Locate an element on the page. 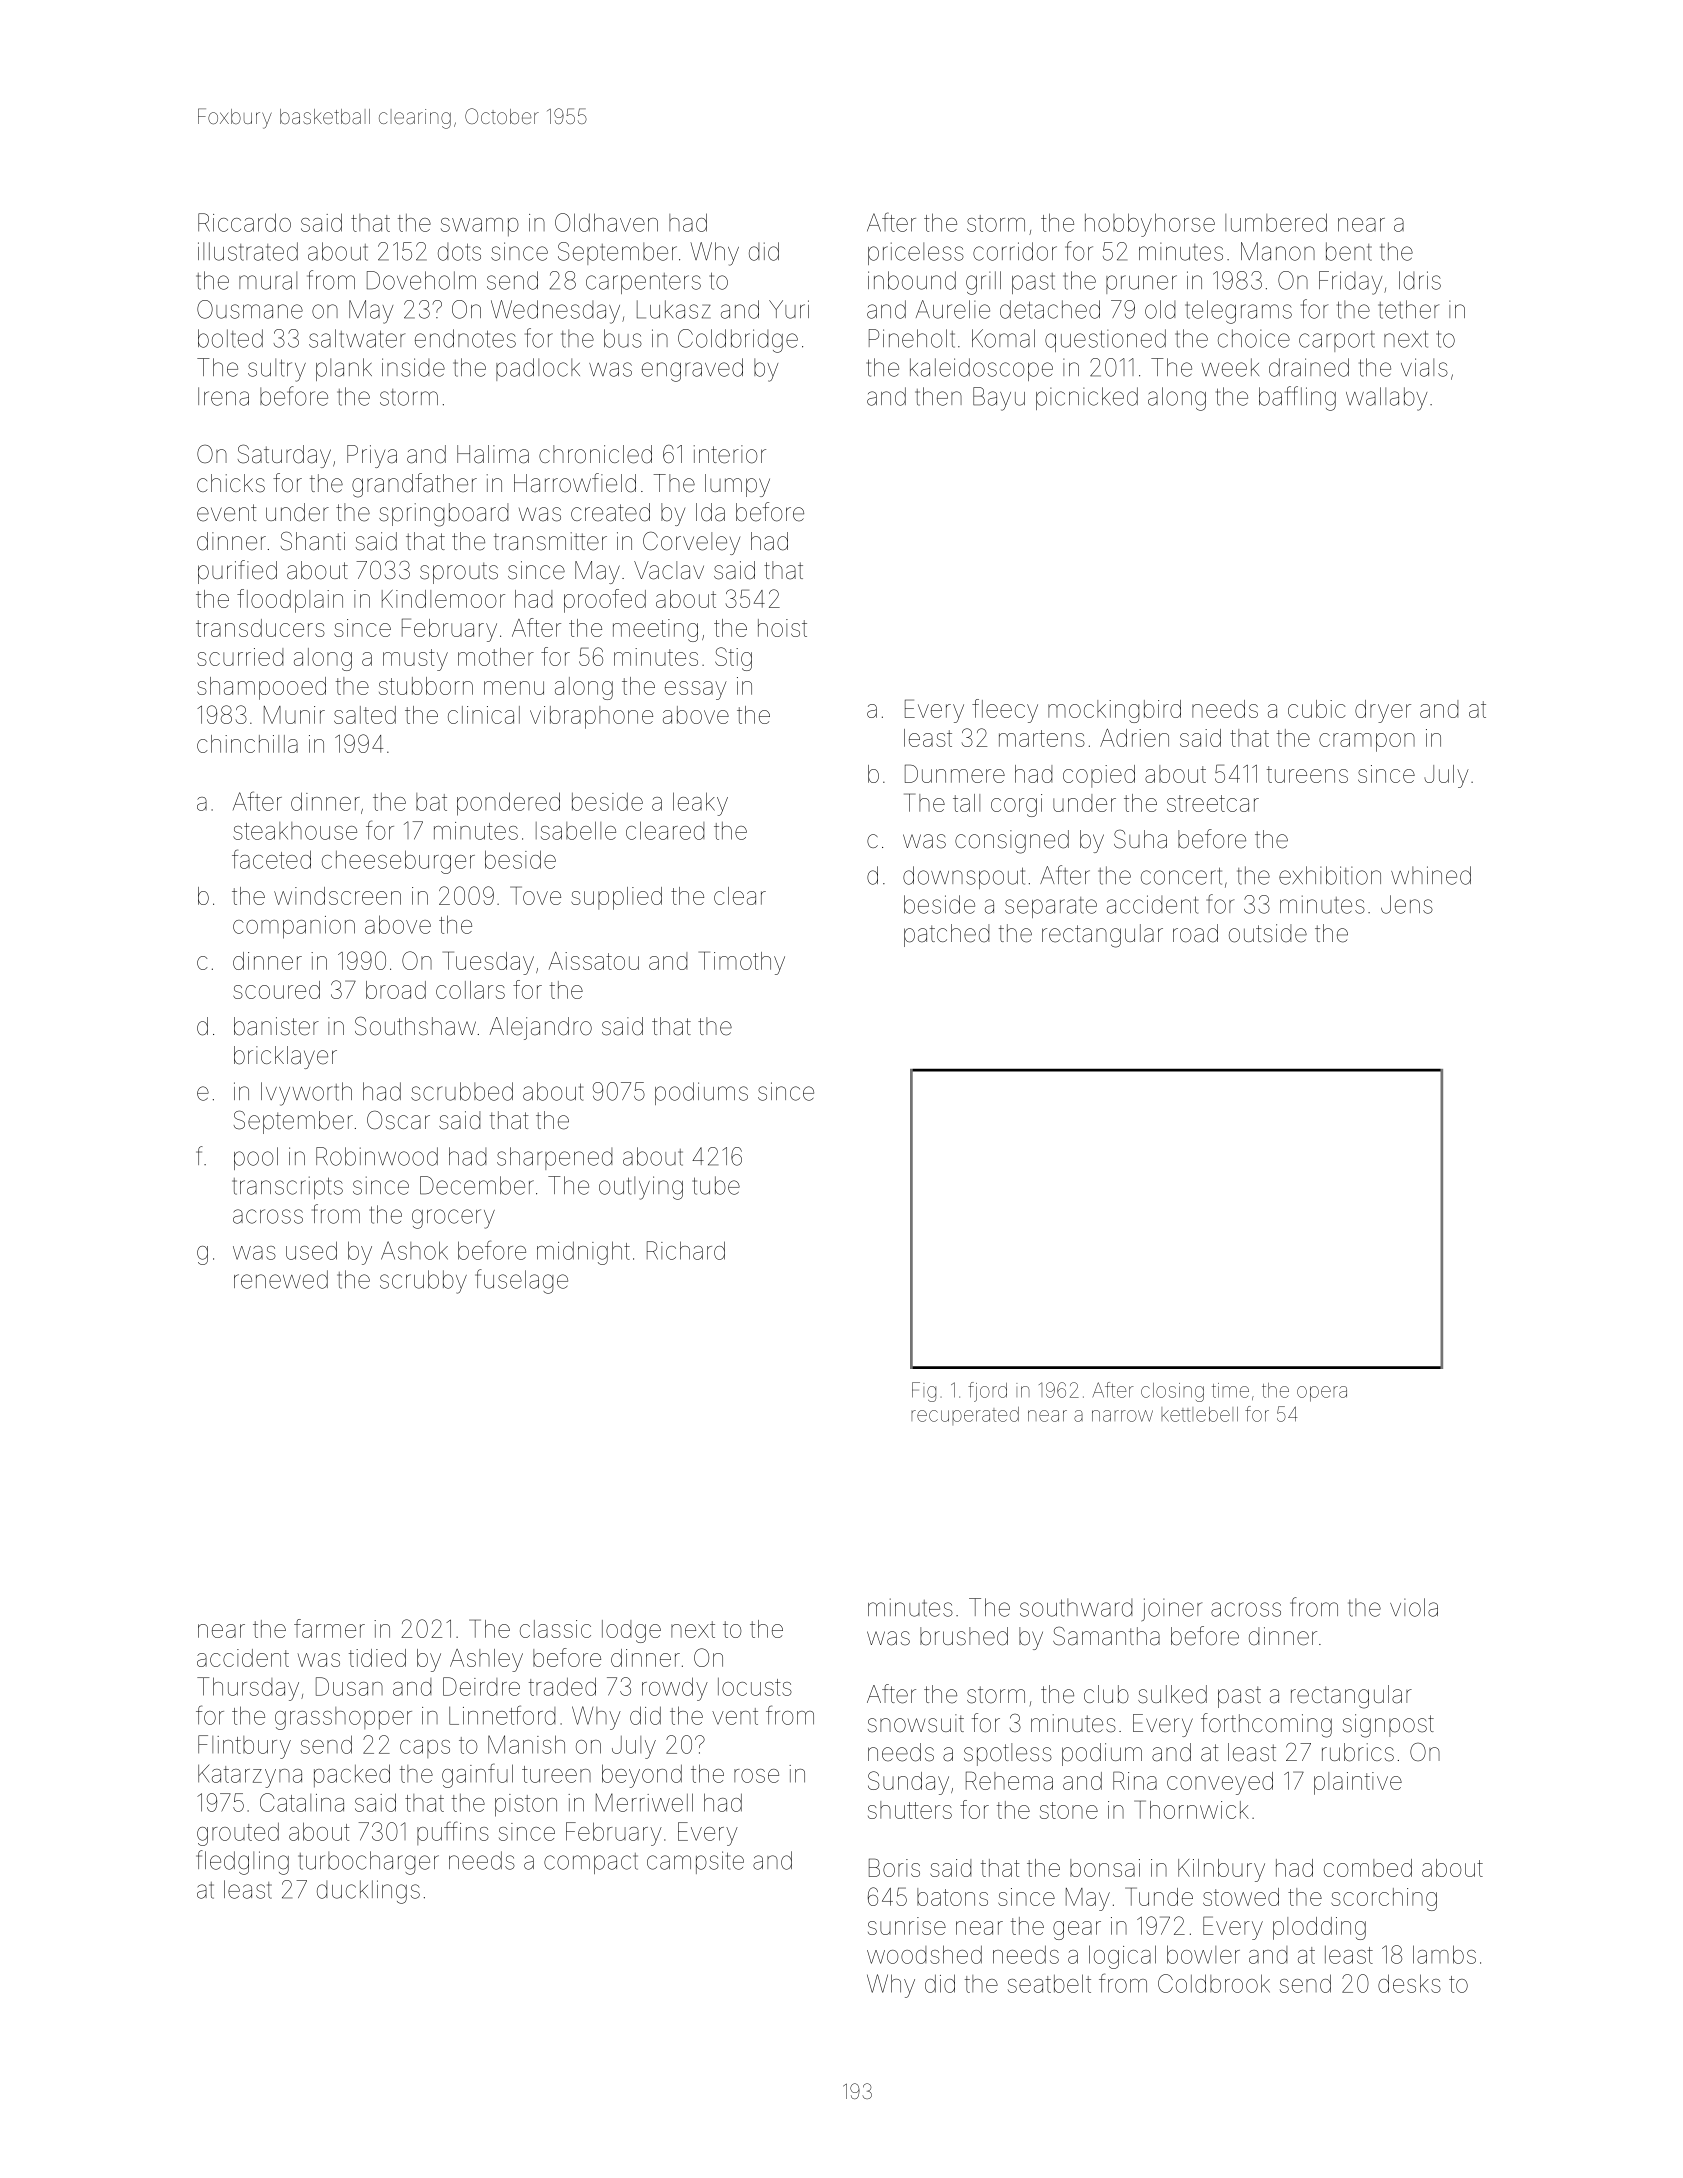 The width and height of the document is (1683, 2178). companion is located at coordinates (294, 927).
